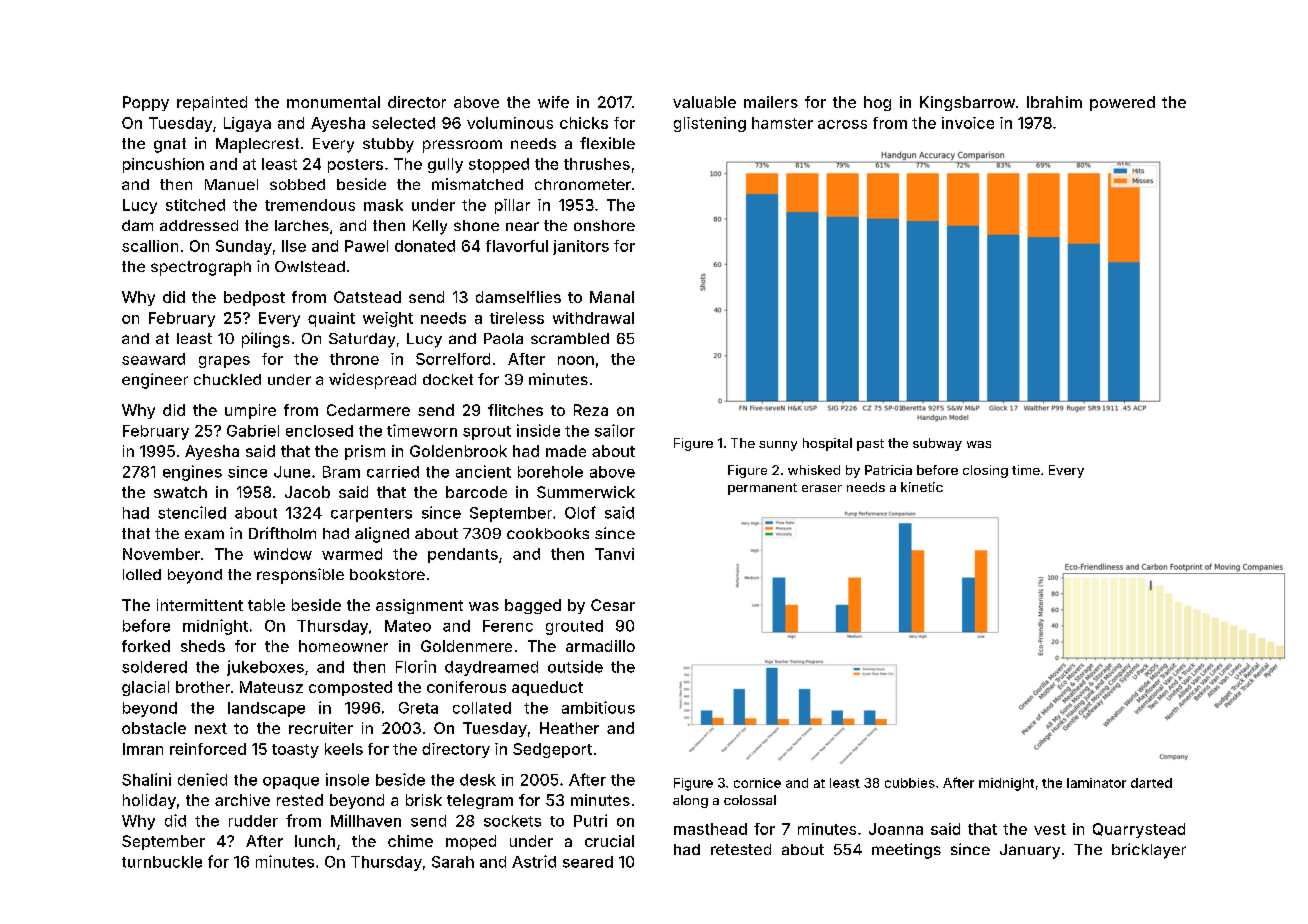 This page has height=924, width=1308. Describe the element at coordinates (588, 862) in the page. I see `seared` at that location.
